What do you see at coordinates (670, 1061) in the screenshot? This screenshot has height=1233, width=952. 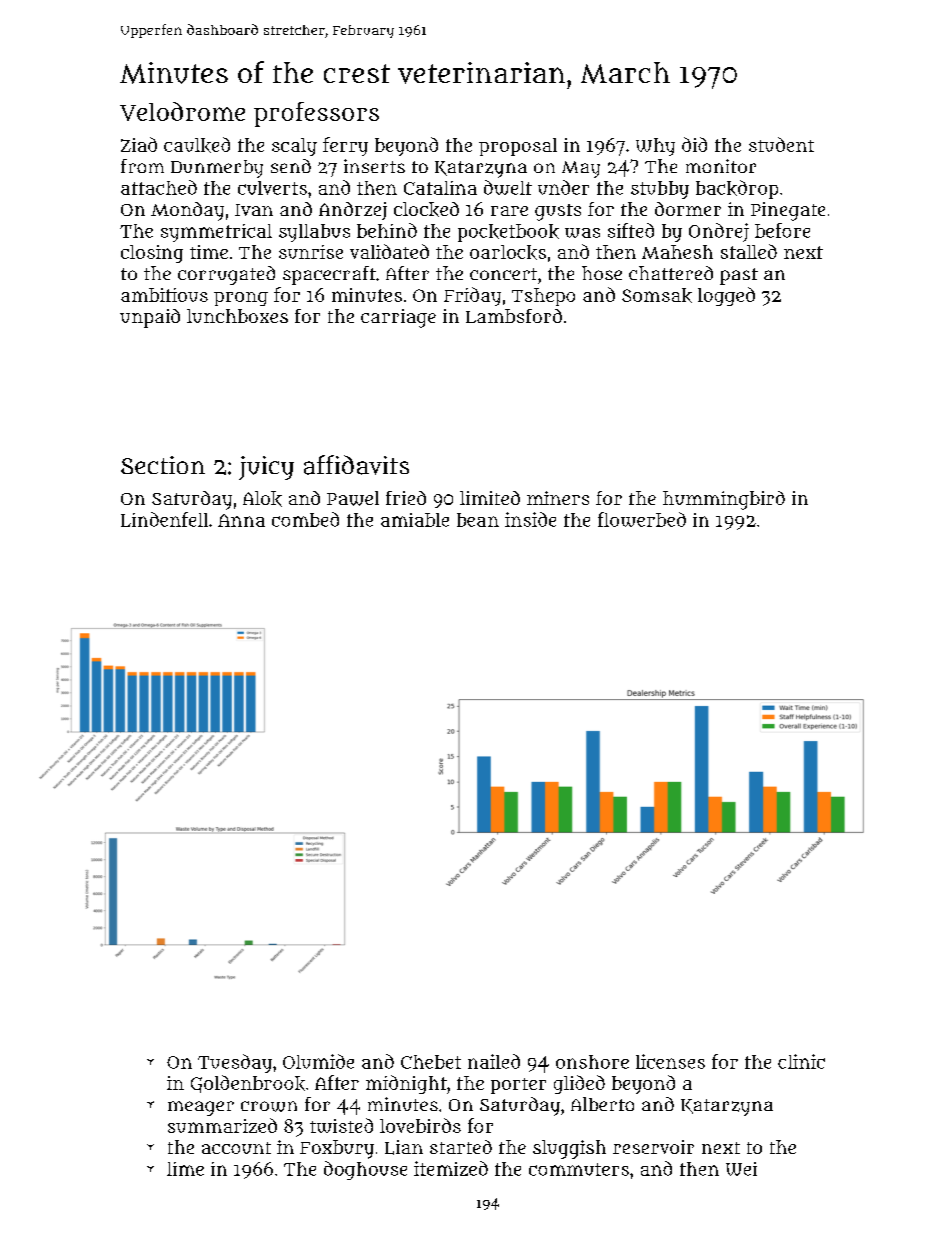 I see `licenses` at bounding box center [670, 1061].
